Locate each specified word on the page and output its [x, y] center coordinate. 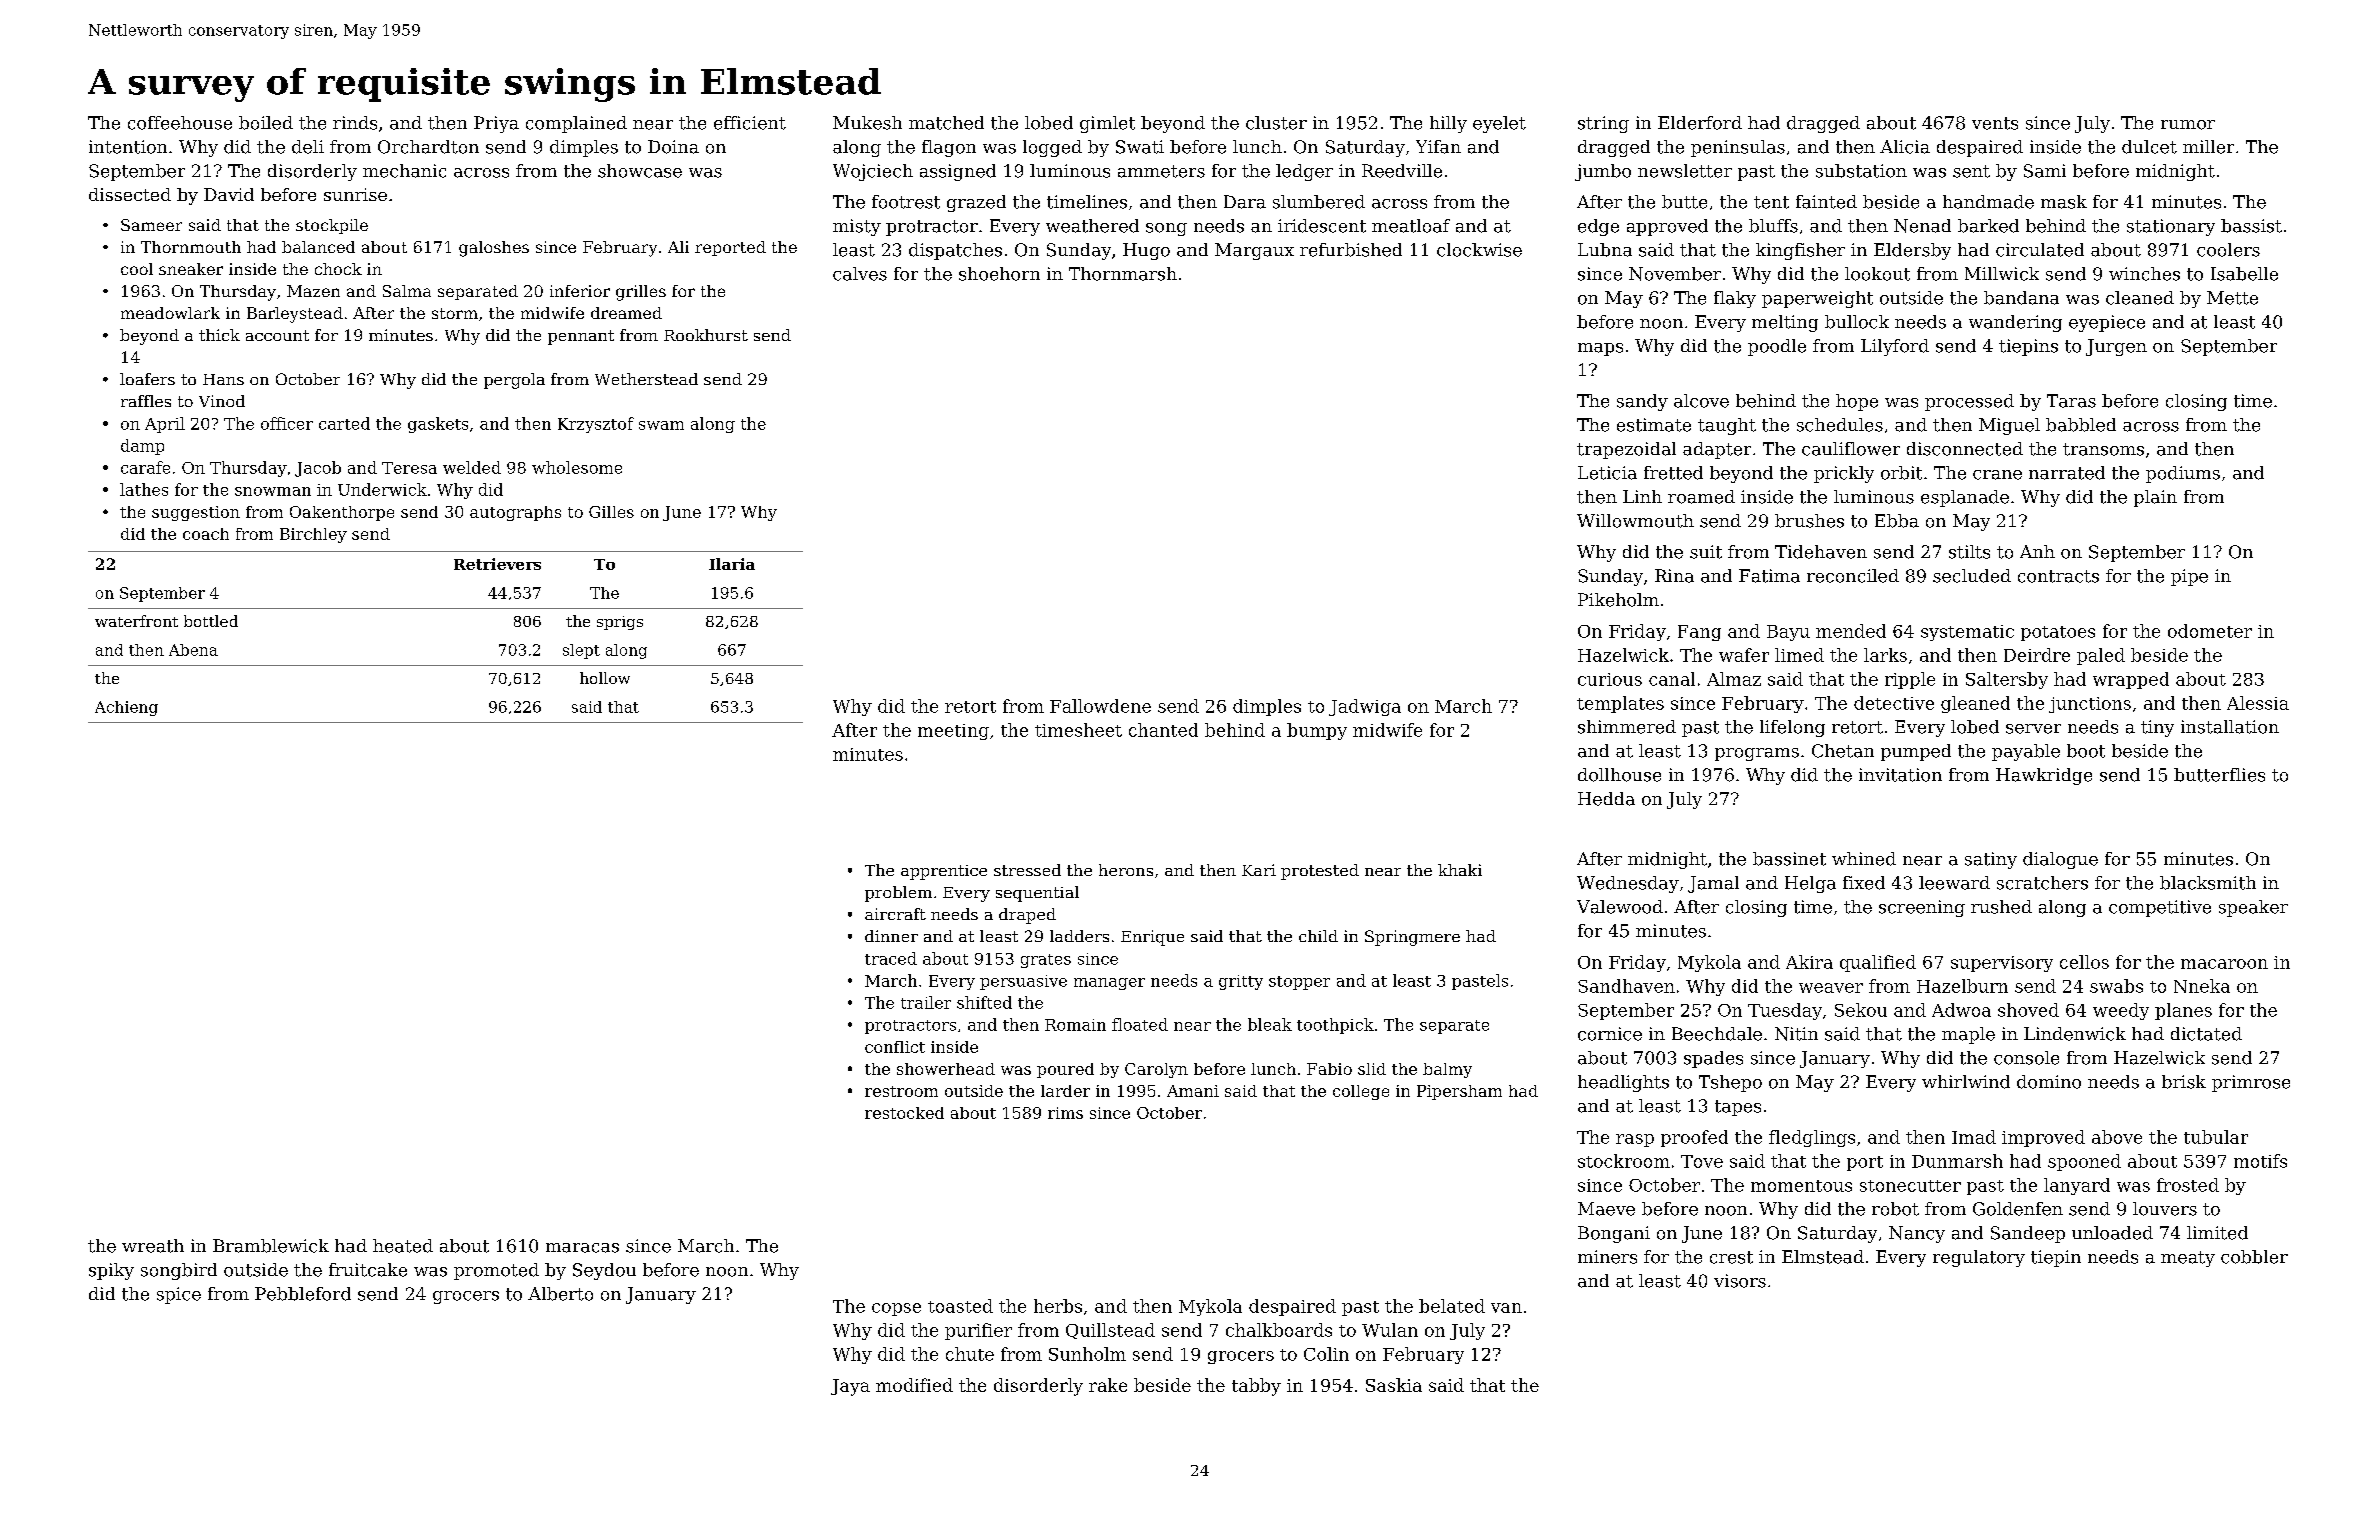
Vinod [222, 401]
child [1318, 936]
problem [898, 894]
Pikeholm [1618, 600]
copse [896, 1309]
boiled [266, 123]
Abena [193, 650]
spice [179, 1295]
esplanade [1965, 498]
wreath [153, 1246]
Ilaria [732, 564]
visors [1740, 1281]
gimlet [1107, 124]
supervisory [2002, 964]
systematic [1967, 633]
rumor [2188, 125]
